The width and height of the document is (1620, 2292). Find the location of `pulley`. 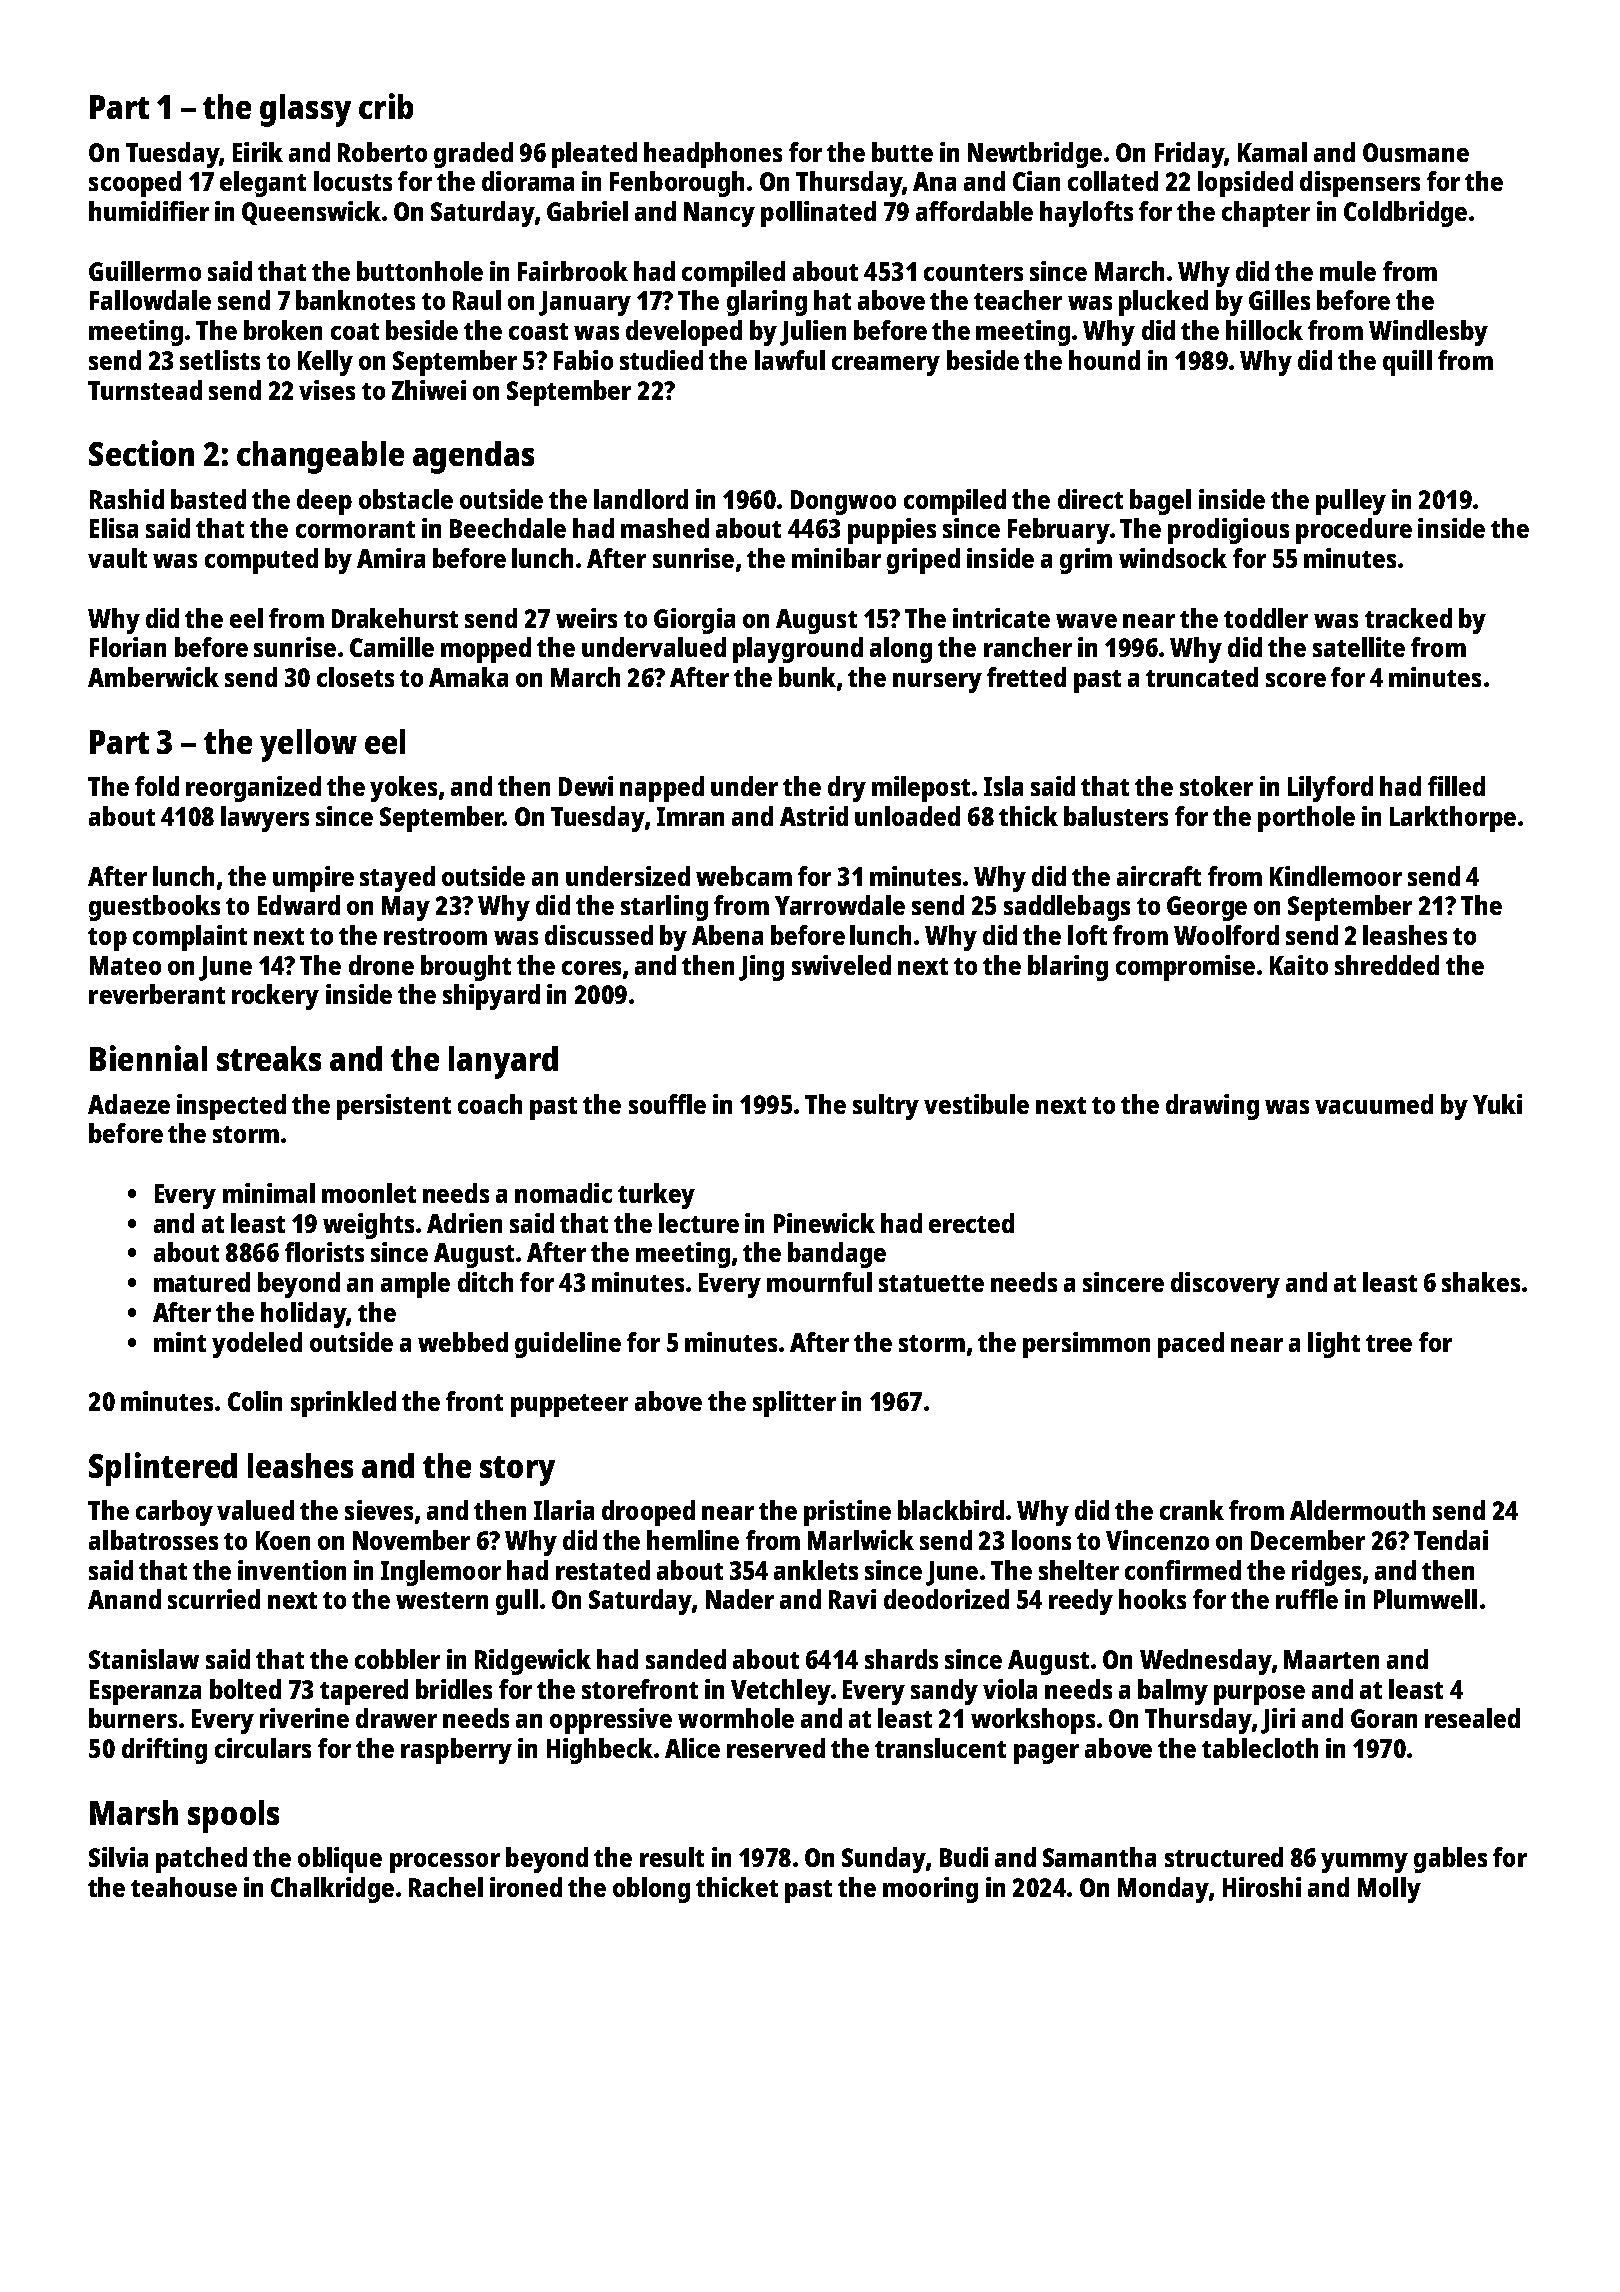

pulley is located at coordinates (1351, 502).
